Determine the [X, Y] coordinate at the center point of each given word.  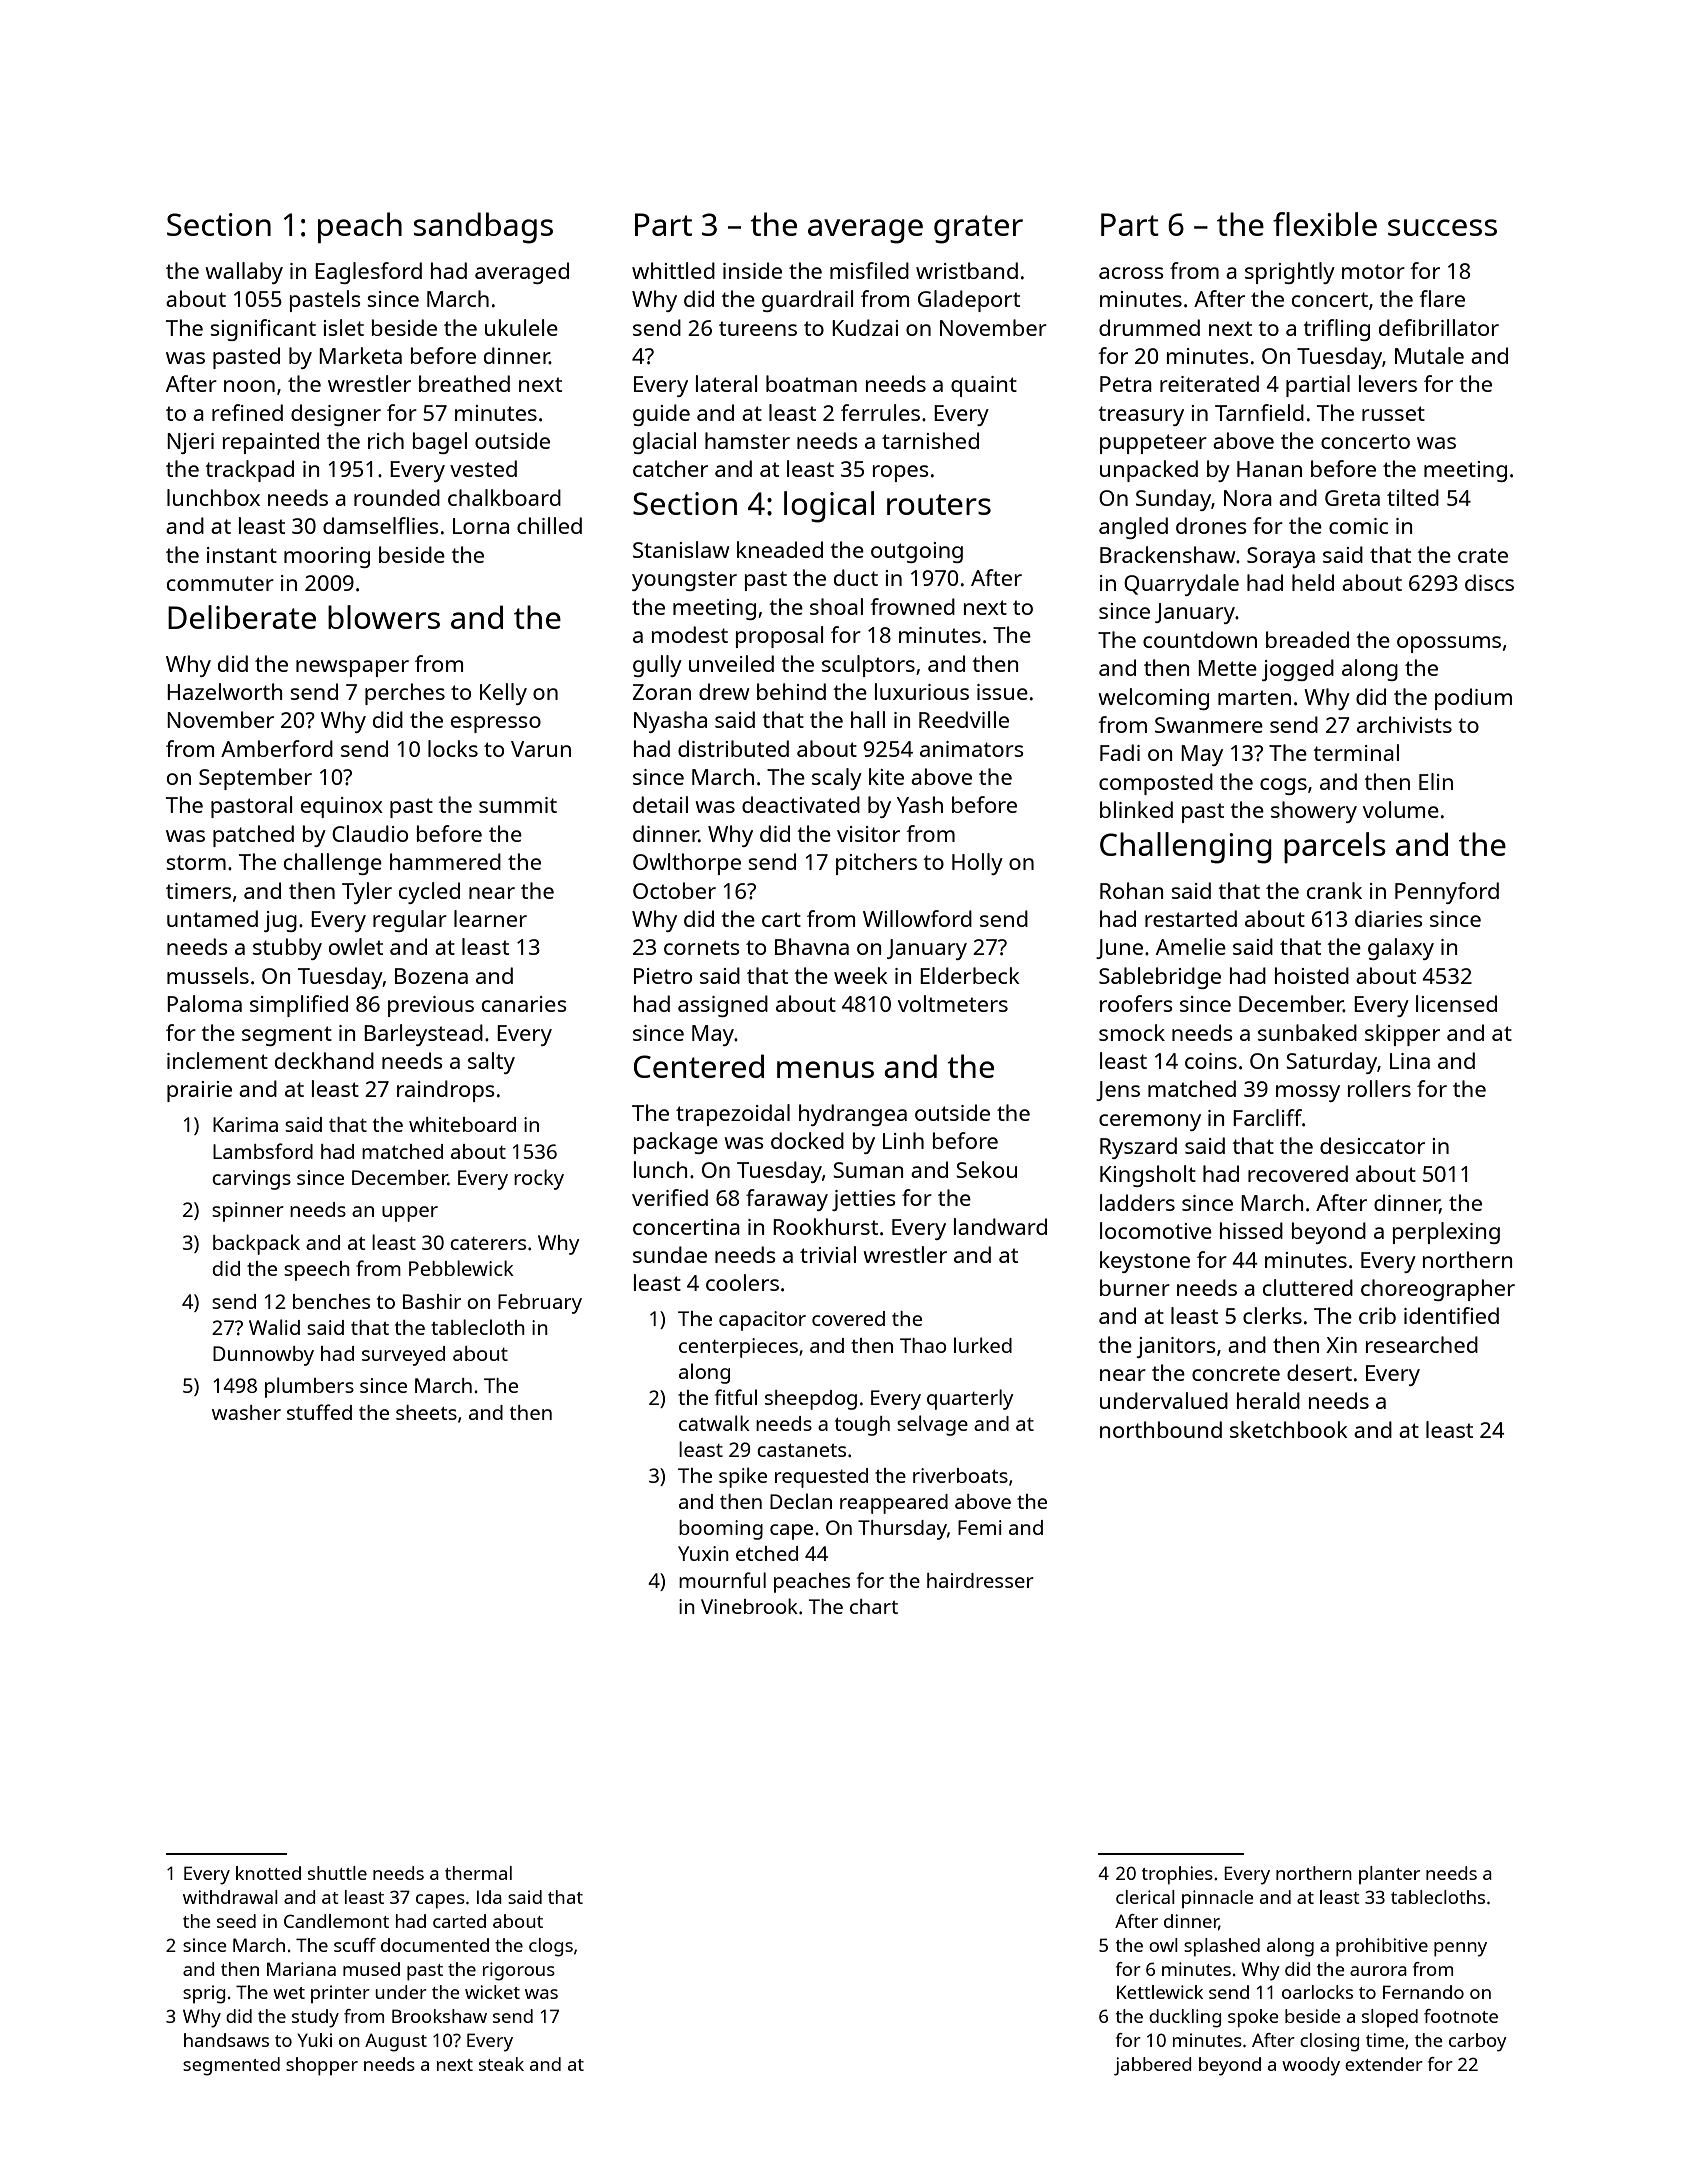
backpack [256, 1244]
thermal [478, 1873]
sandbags [483, 228]
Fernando [1423, 1992]
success [1442, 227]
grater [978, 229]
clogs [551, 1947]
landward [1000, 1226]
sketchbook [1289, 1429]
